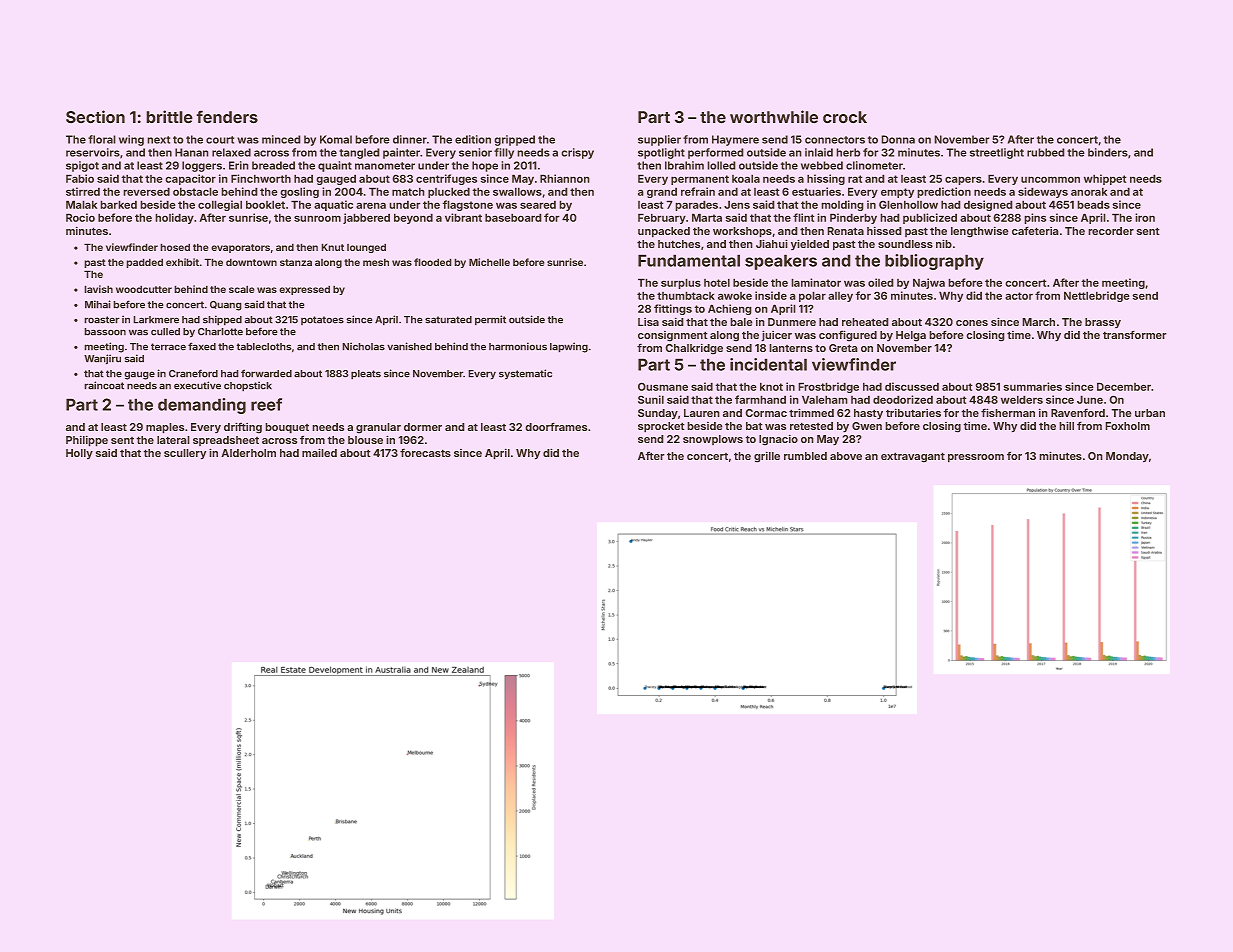 The height and width of the screenshot is (952, 1233). What do you see at coordinates (776, 336) in the screenshot?
I see `juicer` at bounding box center [776, 336].
